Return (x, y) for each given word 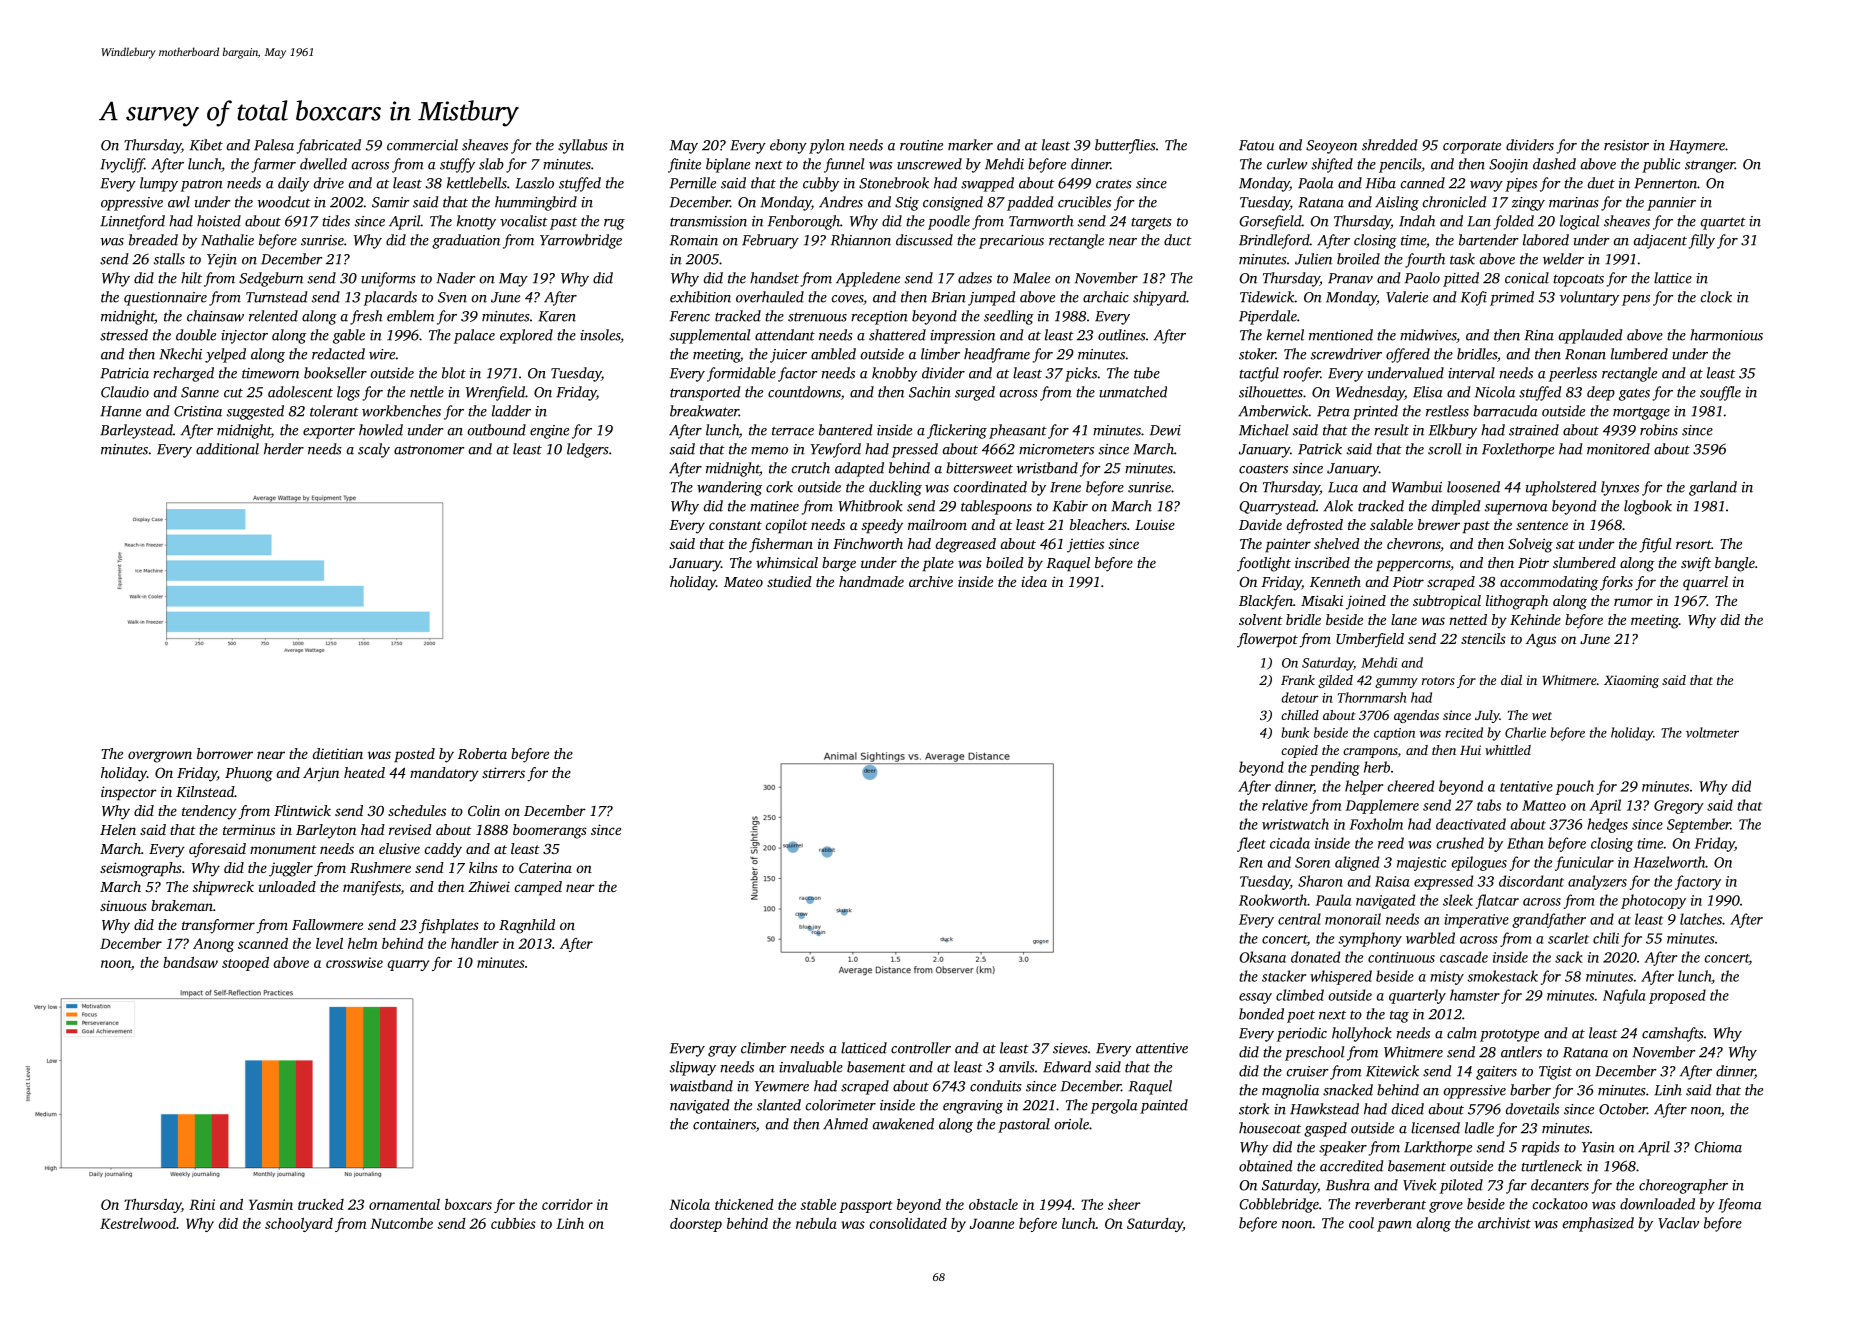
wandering (729, 488)
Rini (202, 1204)
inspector (129, 793)
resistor (1626, 145)
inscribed (1322, 562)
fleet (1251, 844)
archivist (1504, 1223)
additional (227, 449)
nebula (816, 1223)
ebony (788, 146)
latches (1701, 919)
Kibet (206, 145)
